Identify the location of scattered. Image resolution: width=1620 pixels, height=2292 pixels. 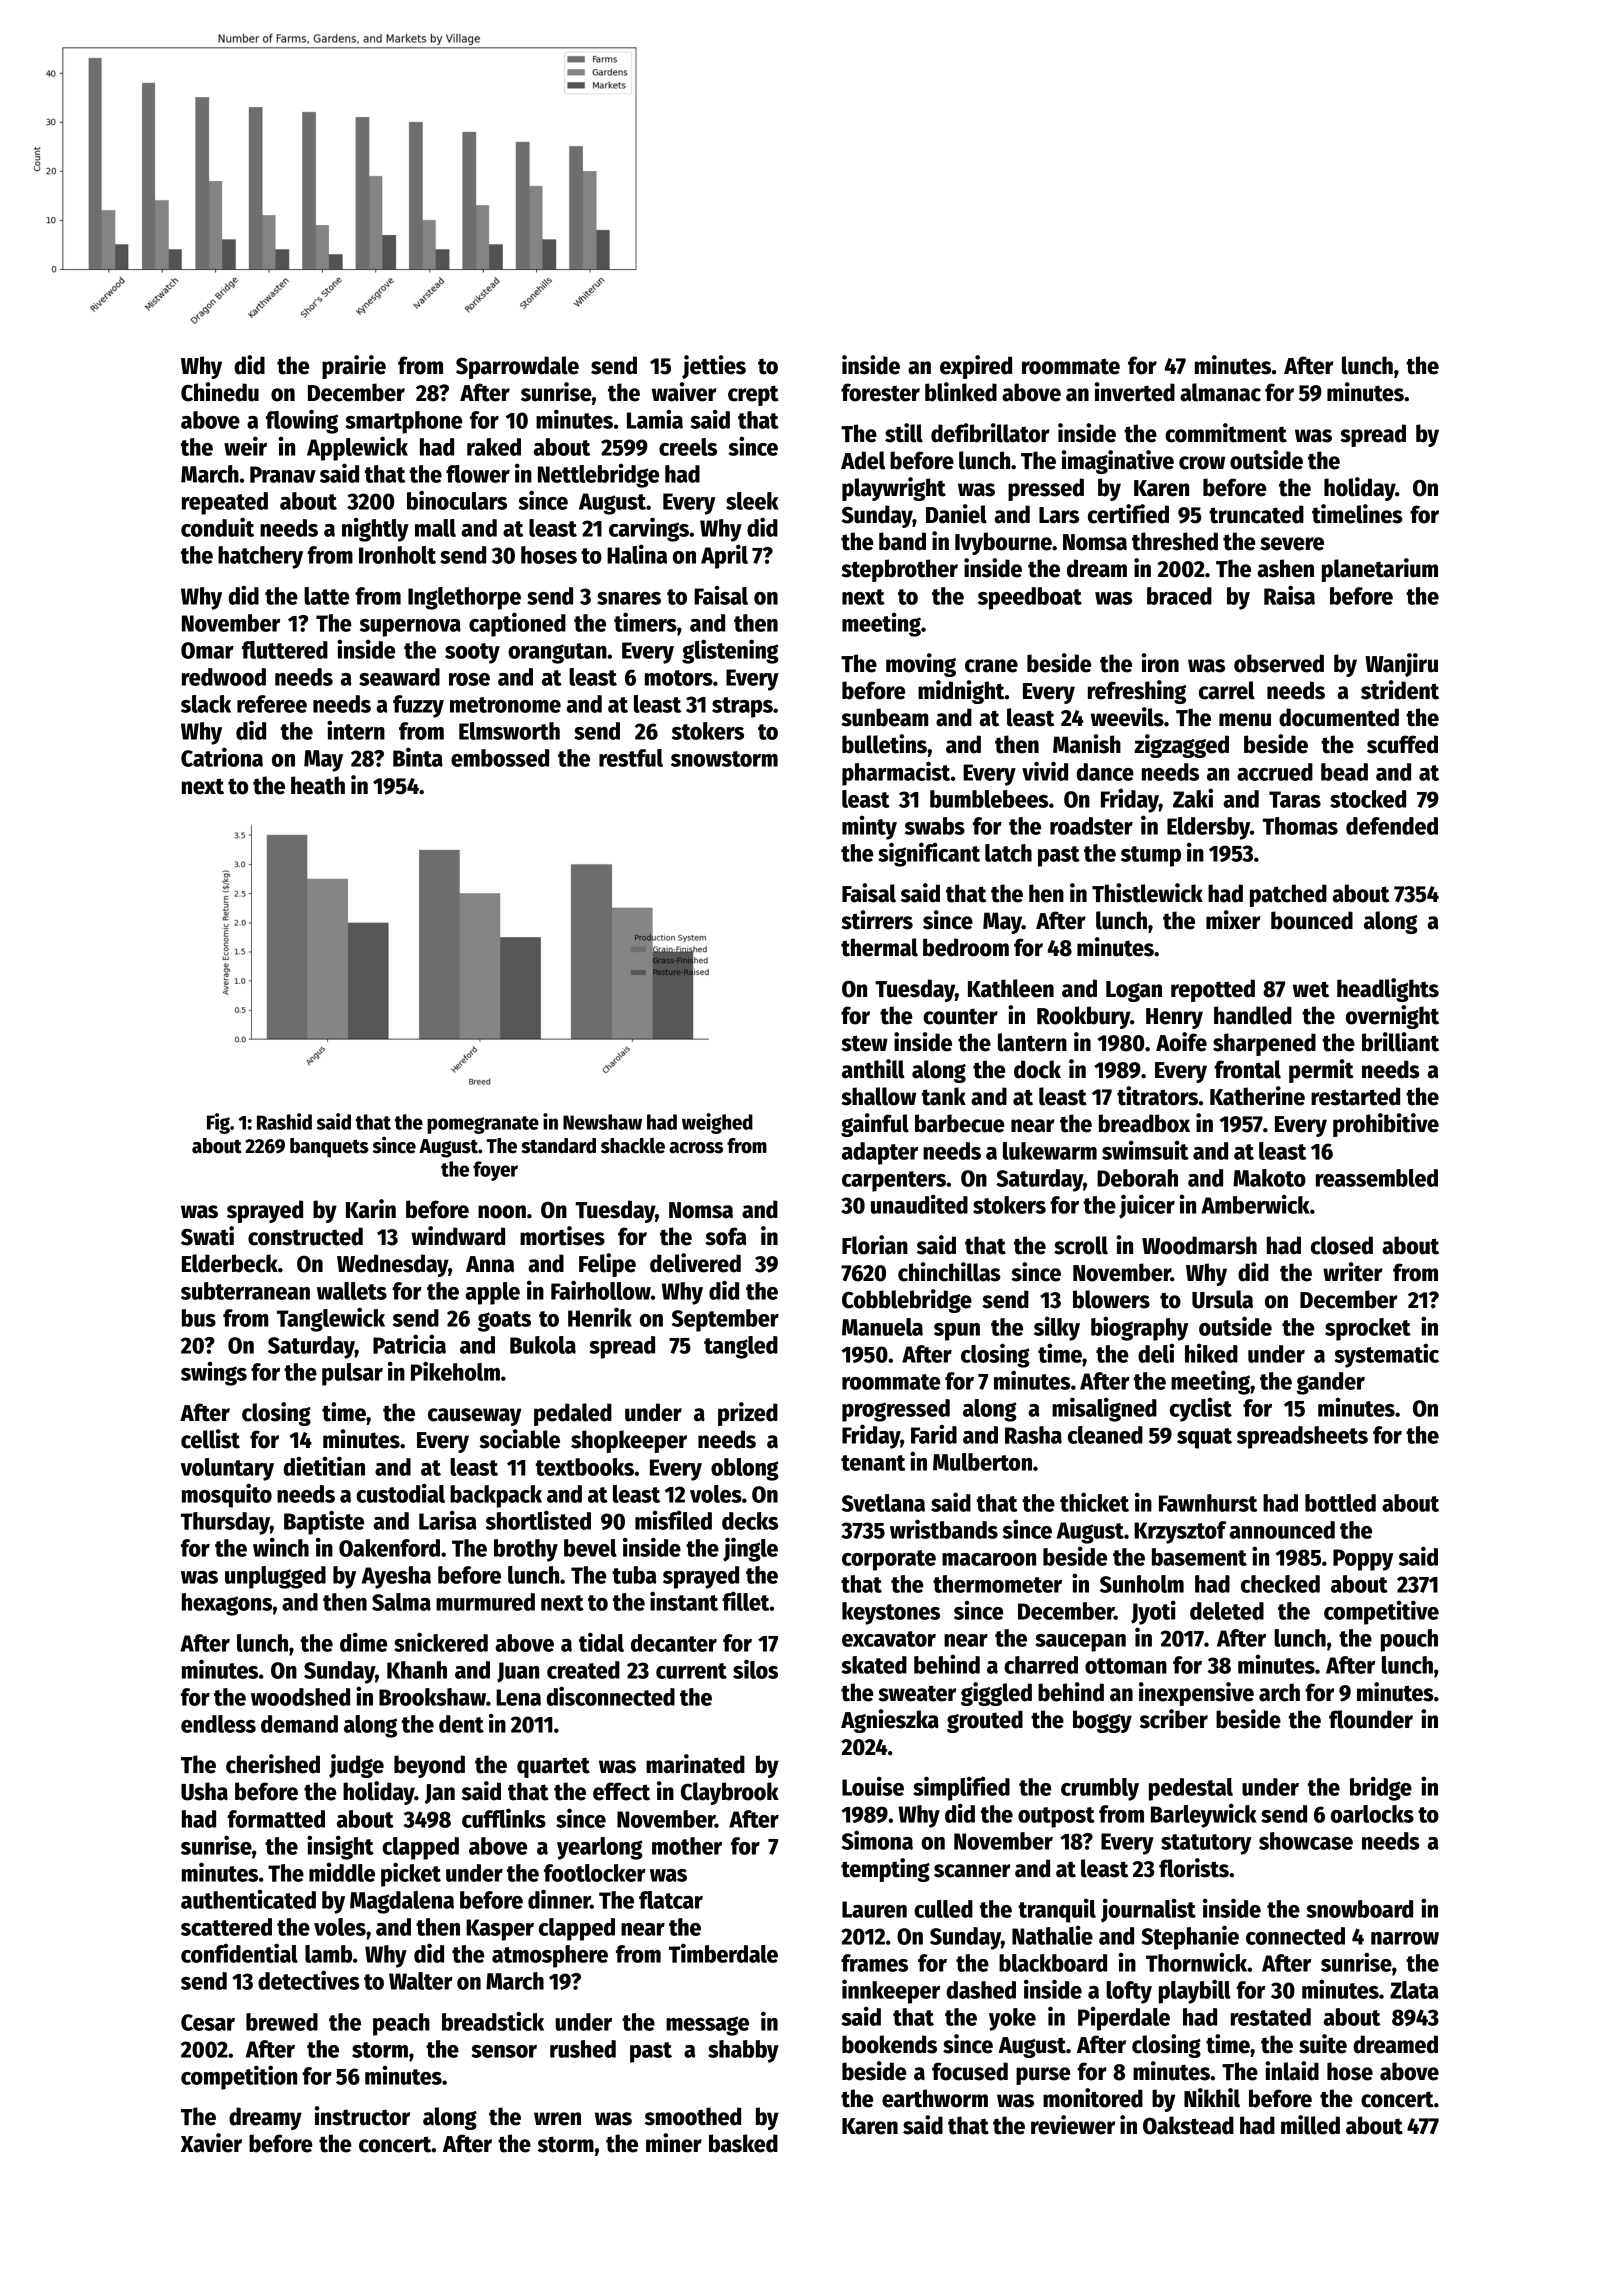
(226, 1927).
